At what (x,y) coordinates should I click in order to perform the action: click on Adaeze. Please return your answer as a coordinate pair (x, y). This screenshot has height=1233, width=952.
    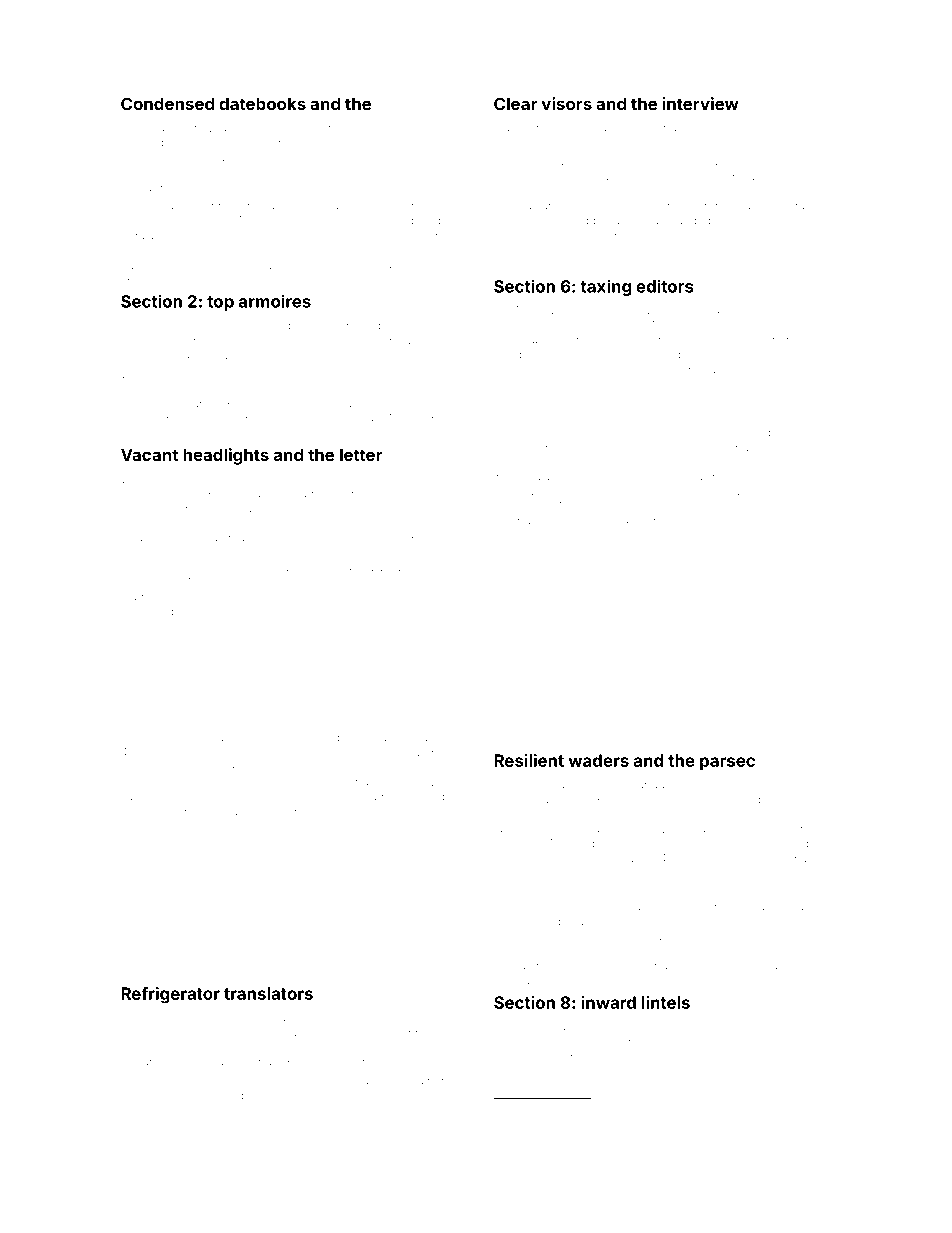
    Looking at the image, I should click on (222, 1080).
